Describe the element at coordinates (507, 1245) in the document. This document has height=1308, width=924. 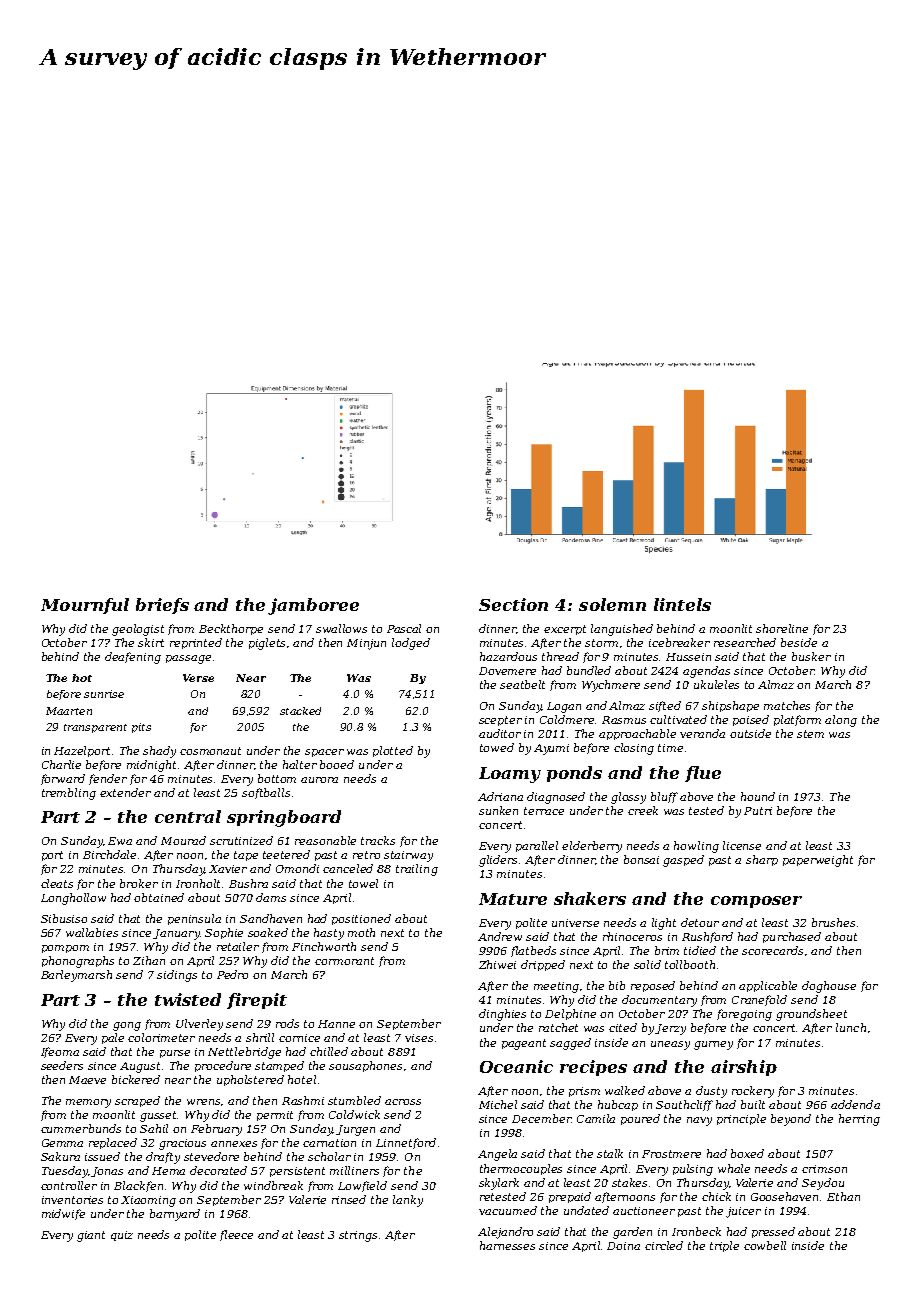
I see `harnesses` at that location.
